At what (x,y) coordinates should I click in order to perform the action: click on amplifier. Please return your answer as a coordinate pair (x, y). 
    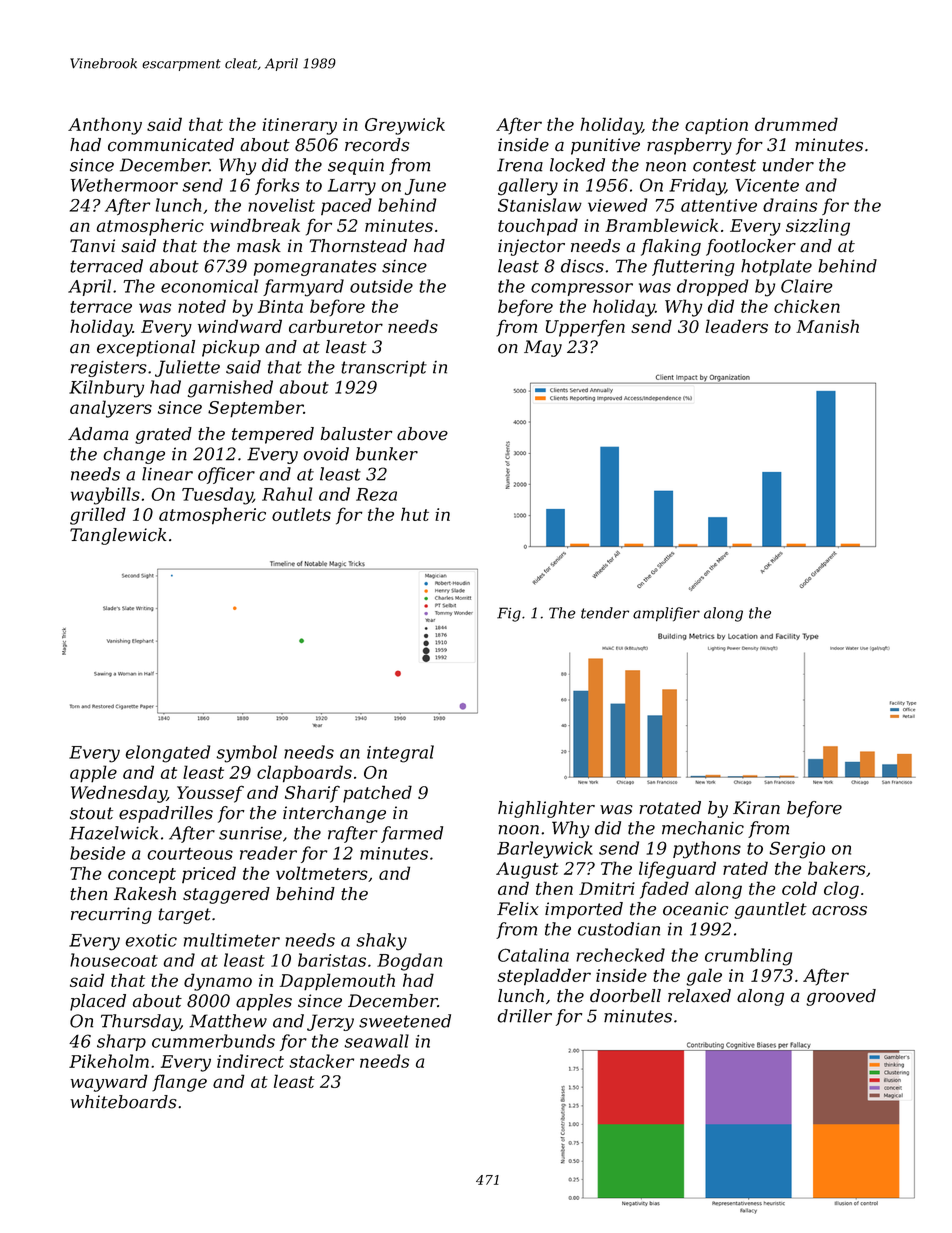
    Looking at the image, I should click on (666, 614).
